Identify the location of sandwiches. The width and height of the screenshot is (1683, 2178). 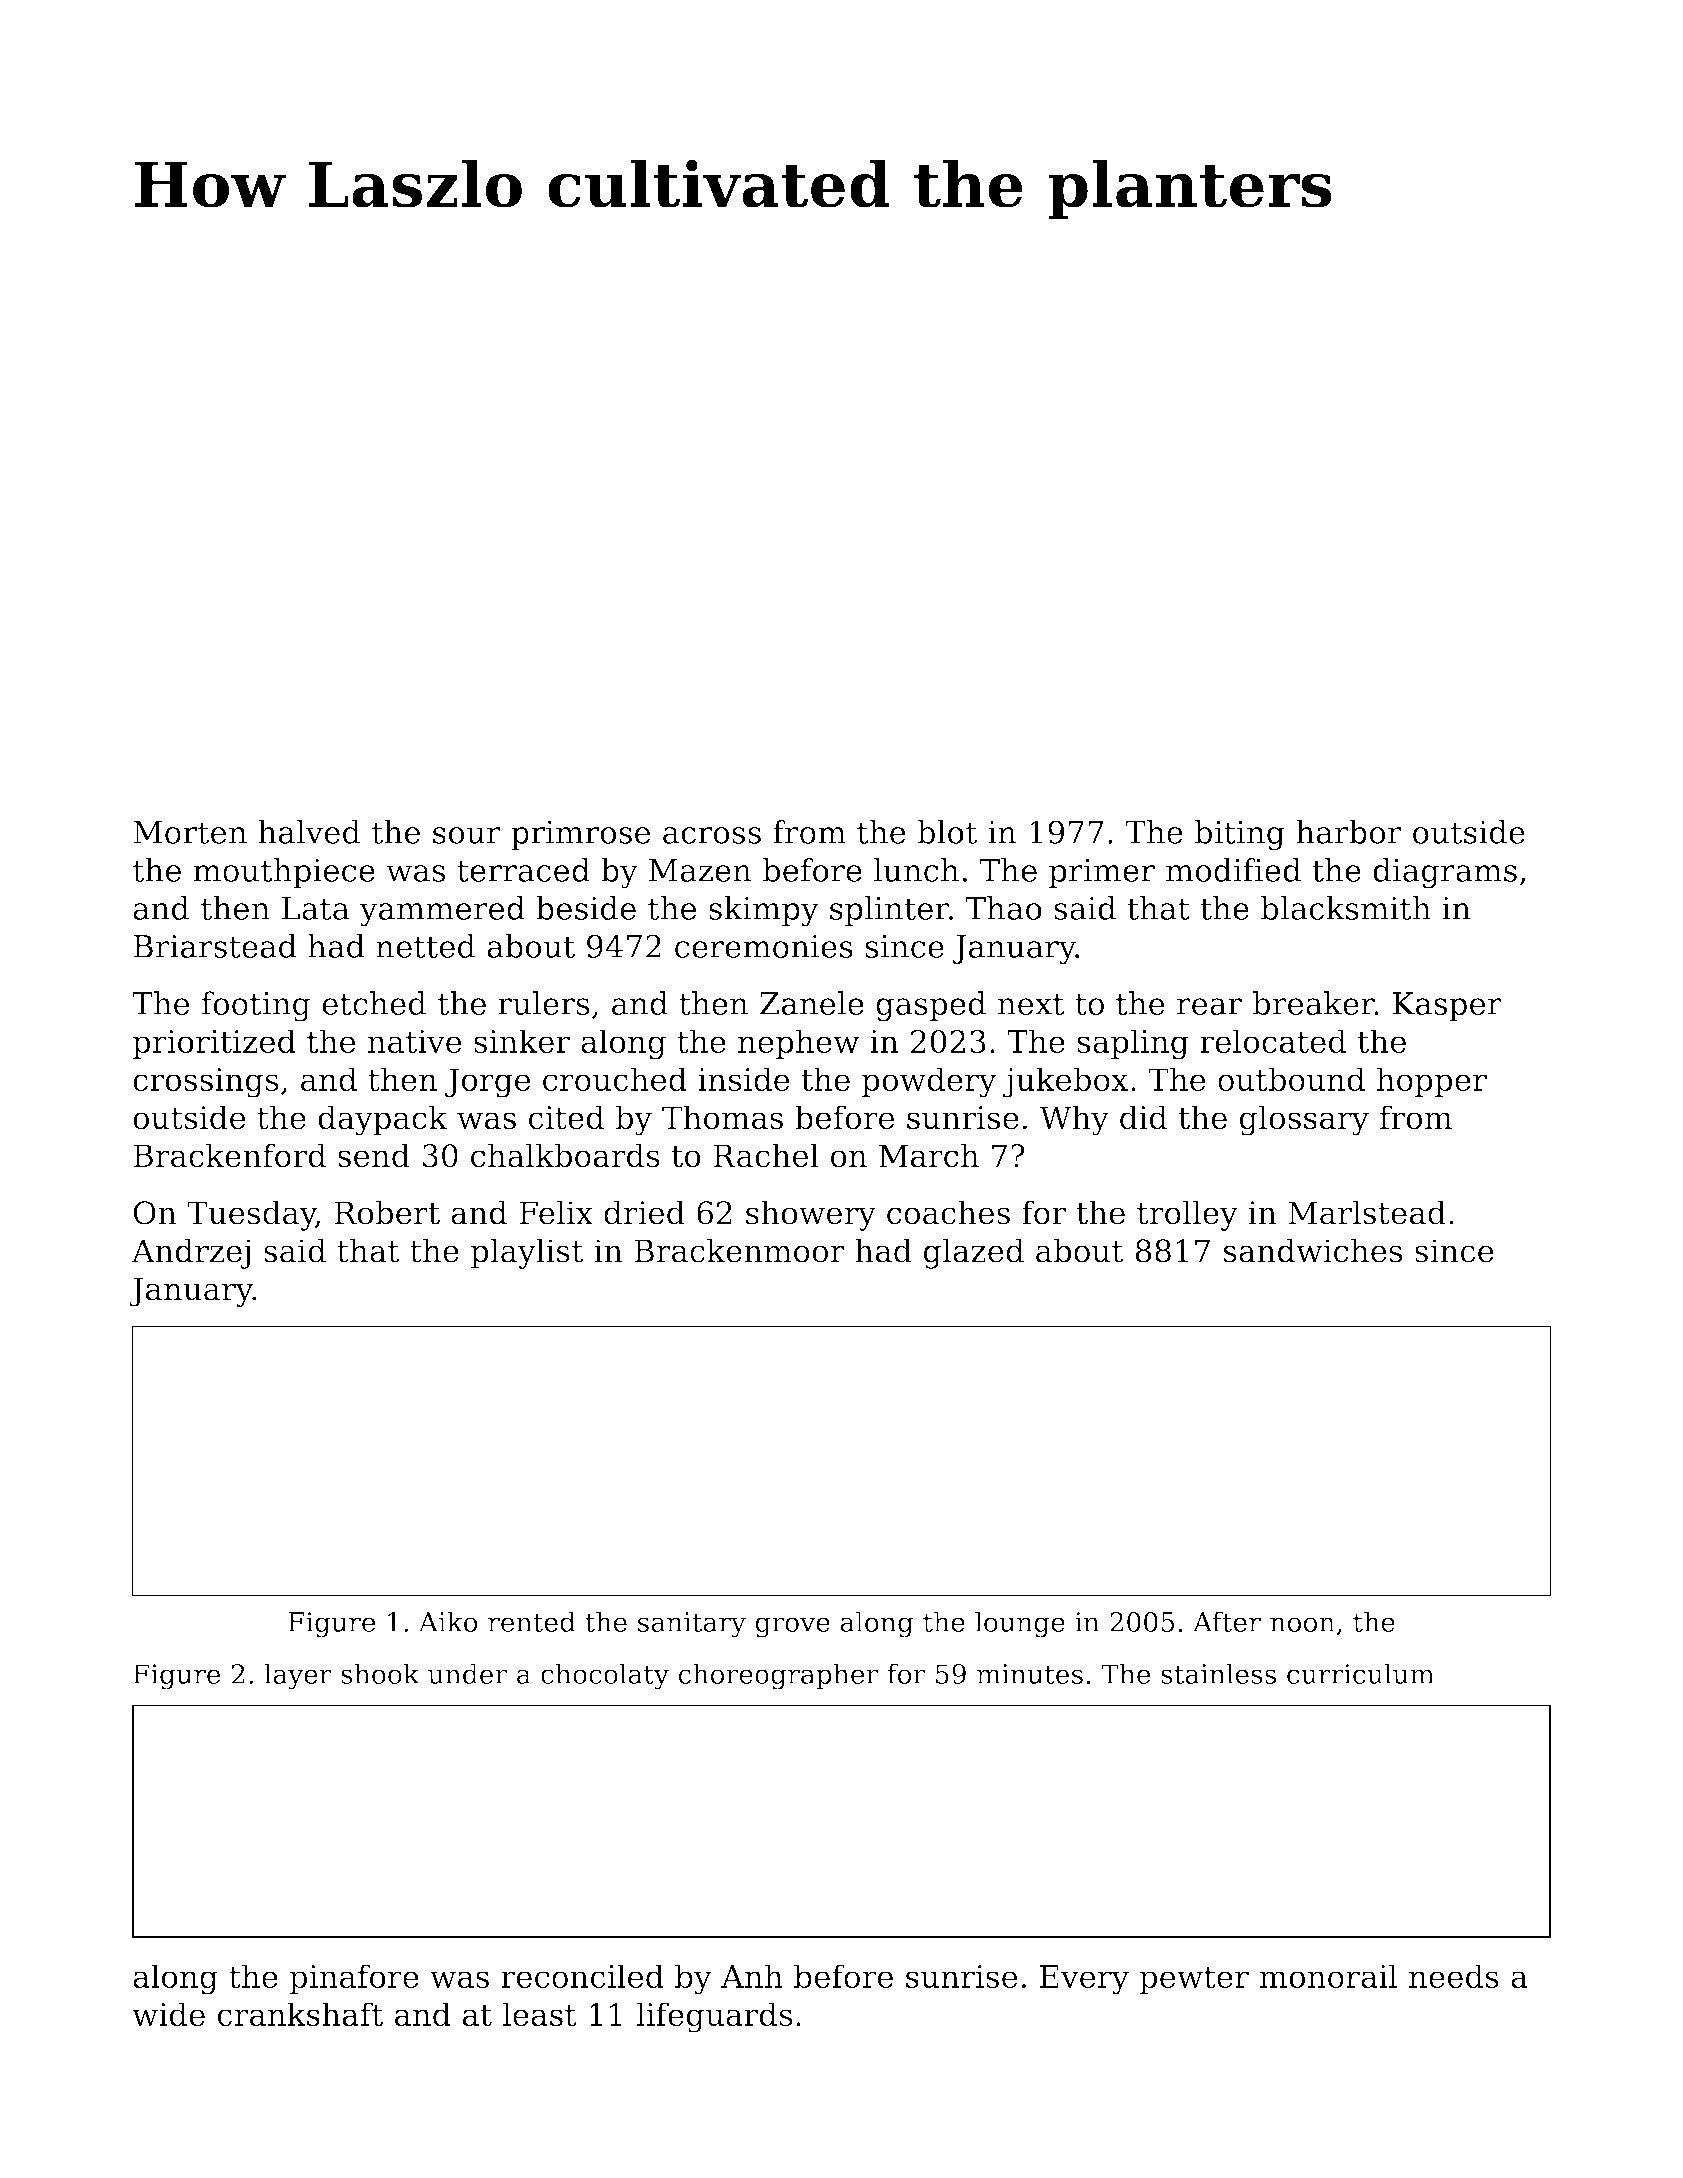
(1313, 1250).
